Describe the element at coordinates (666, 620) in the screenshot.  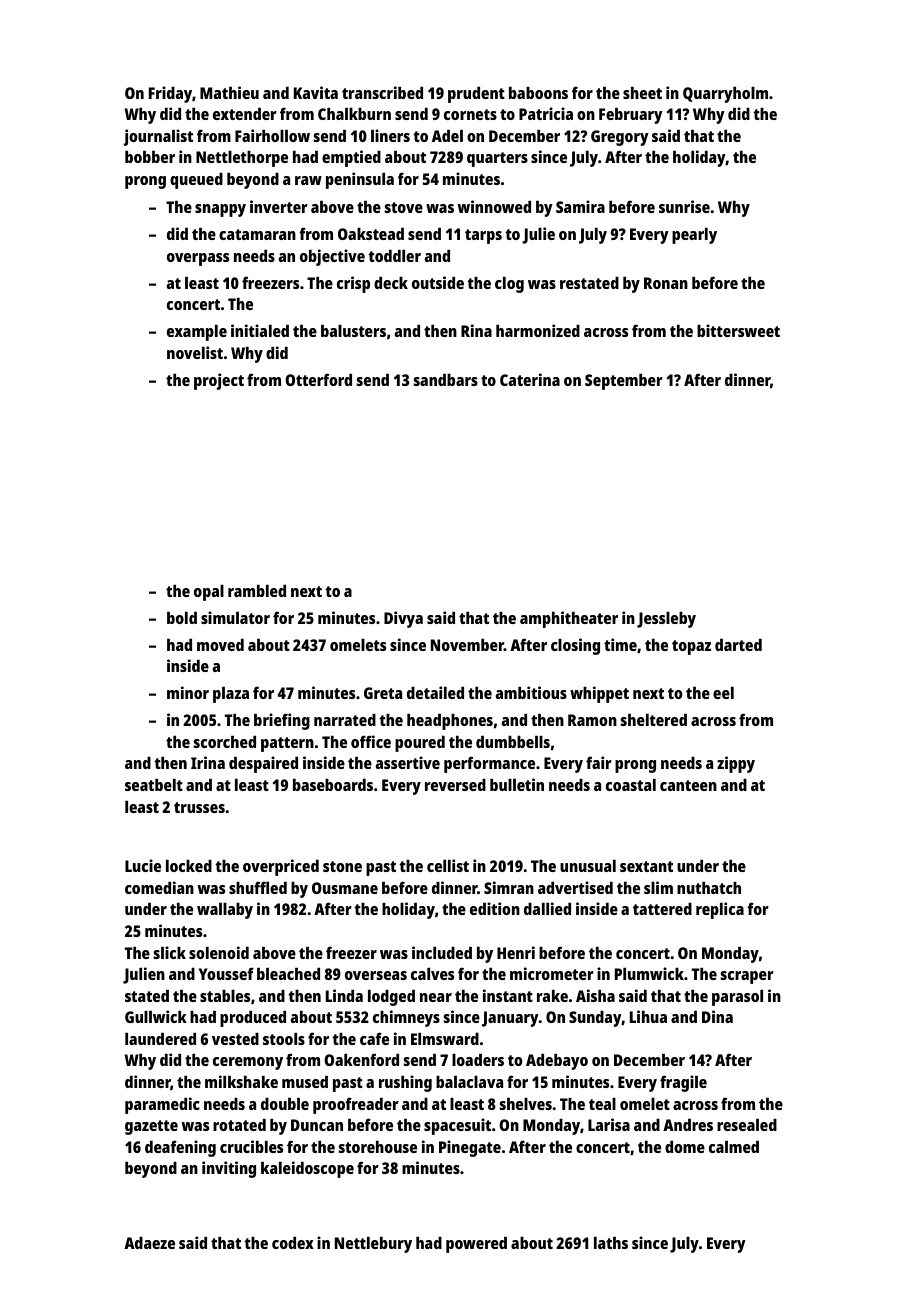
I see `Jessleby` at that location.
